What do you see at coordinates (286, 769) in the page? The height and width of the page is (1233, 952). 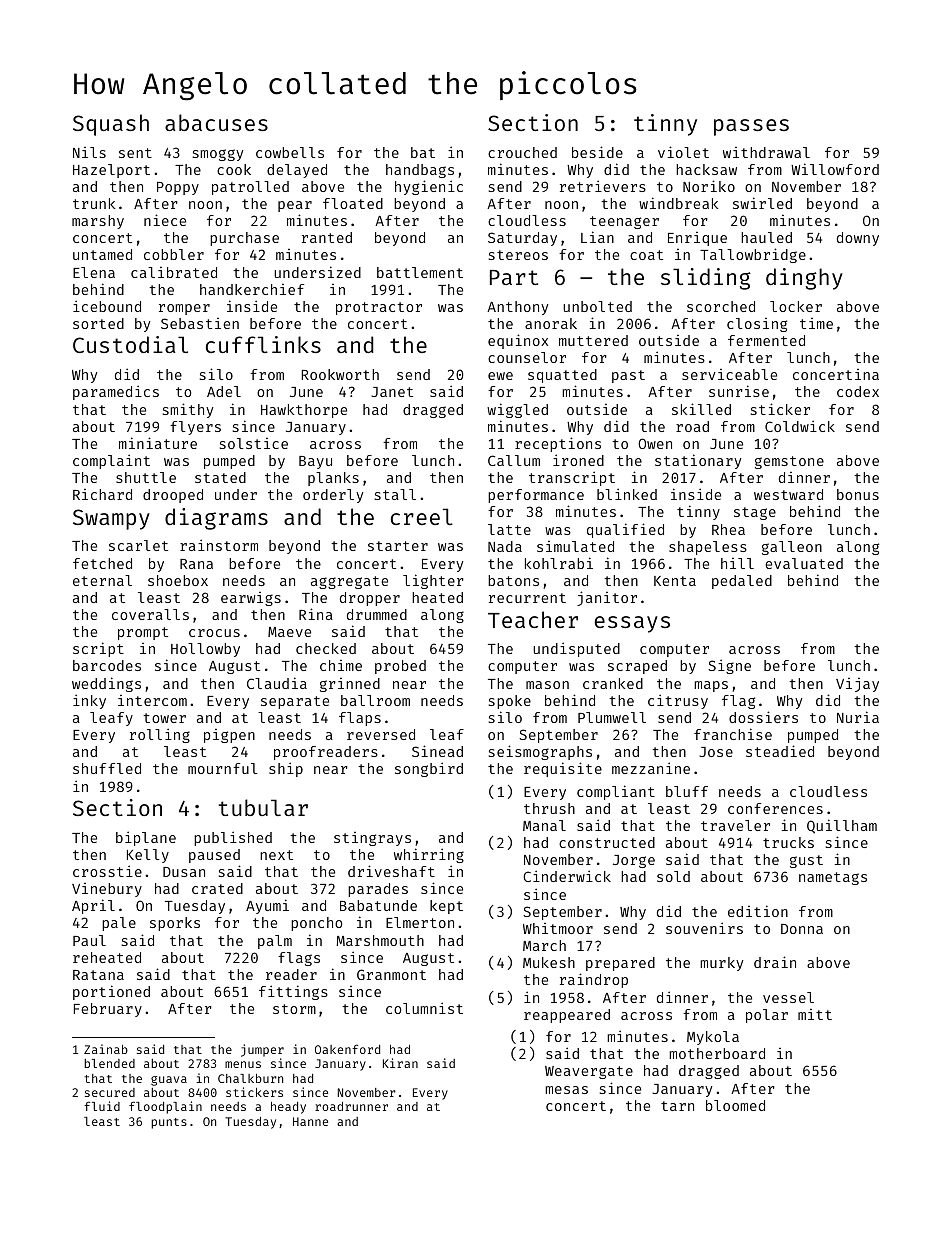 I see `ship` at bounding box center [286, 769].
